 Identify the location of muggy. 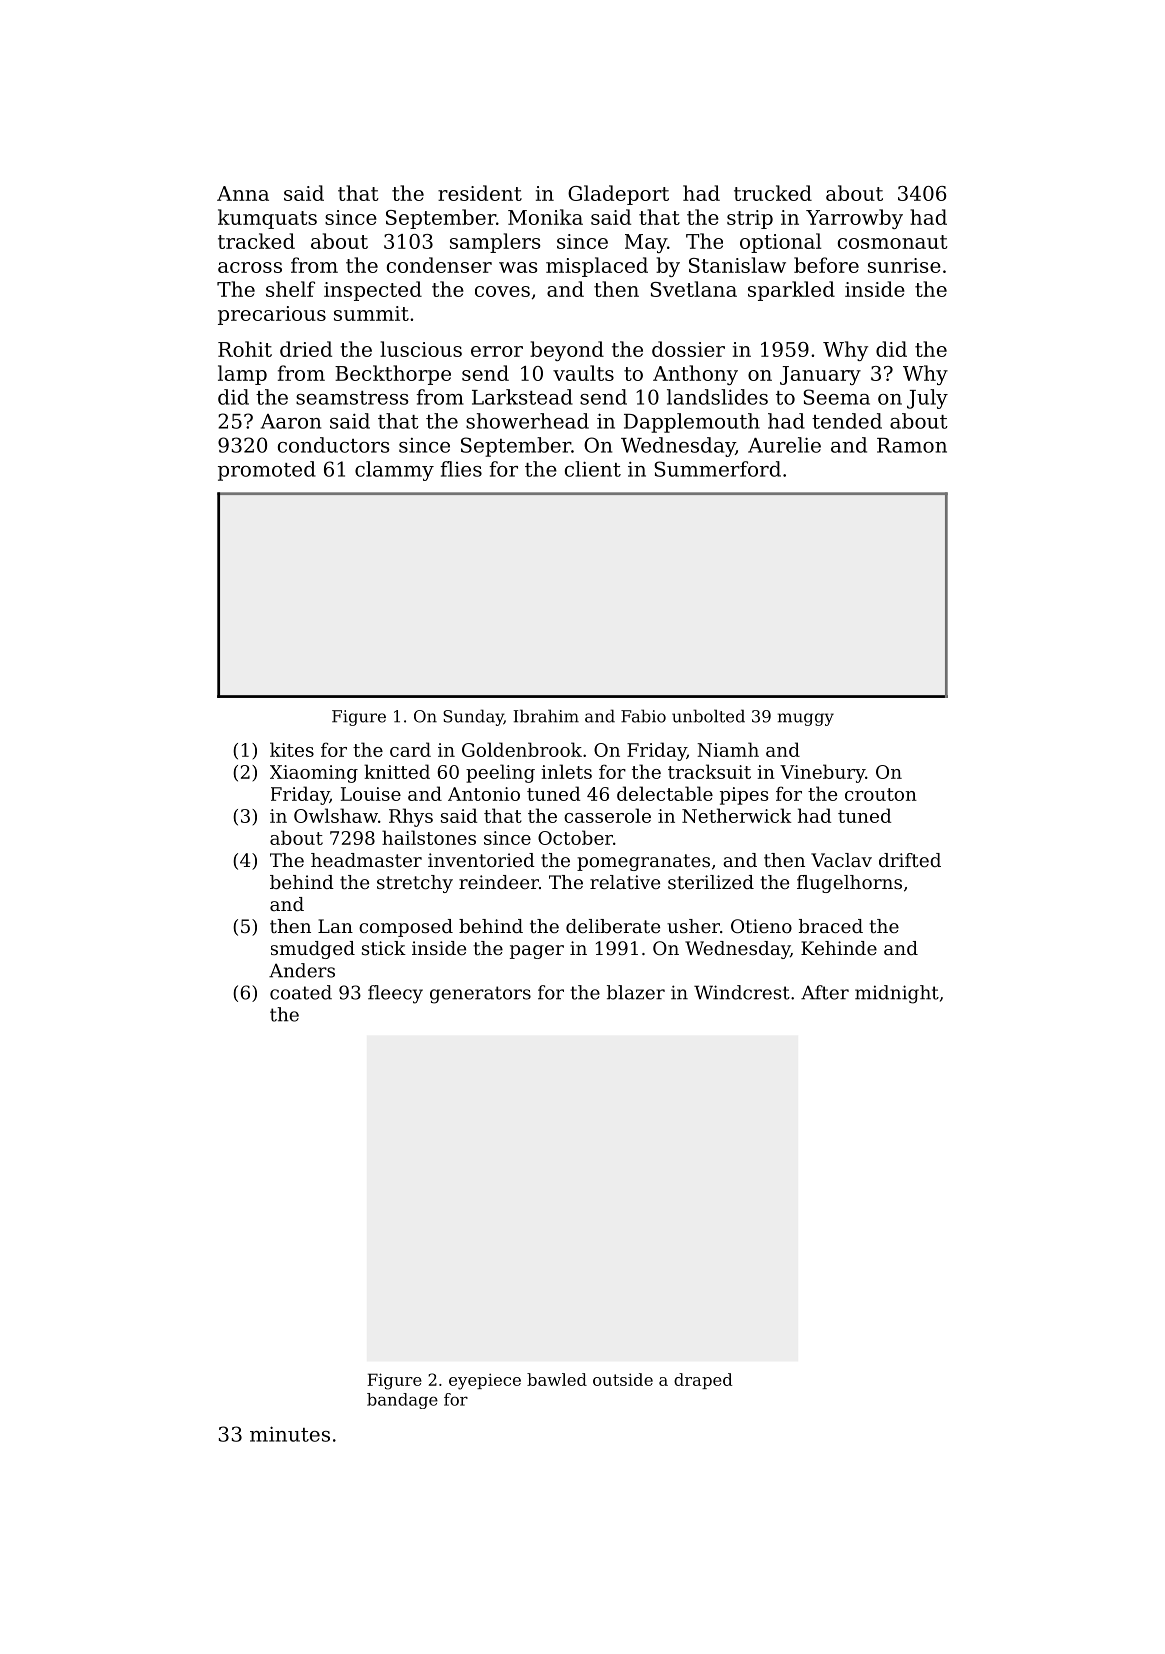
(806, 719).
